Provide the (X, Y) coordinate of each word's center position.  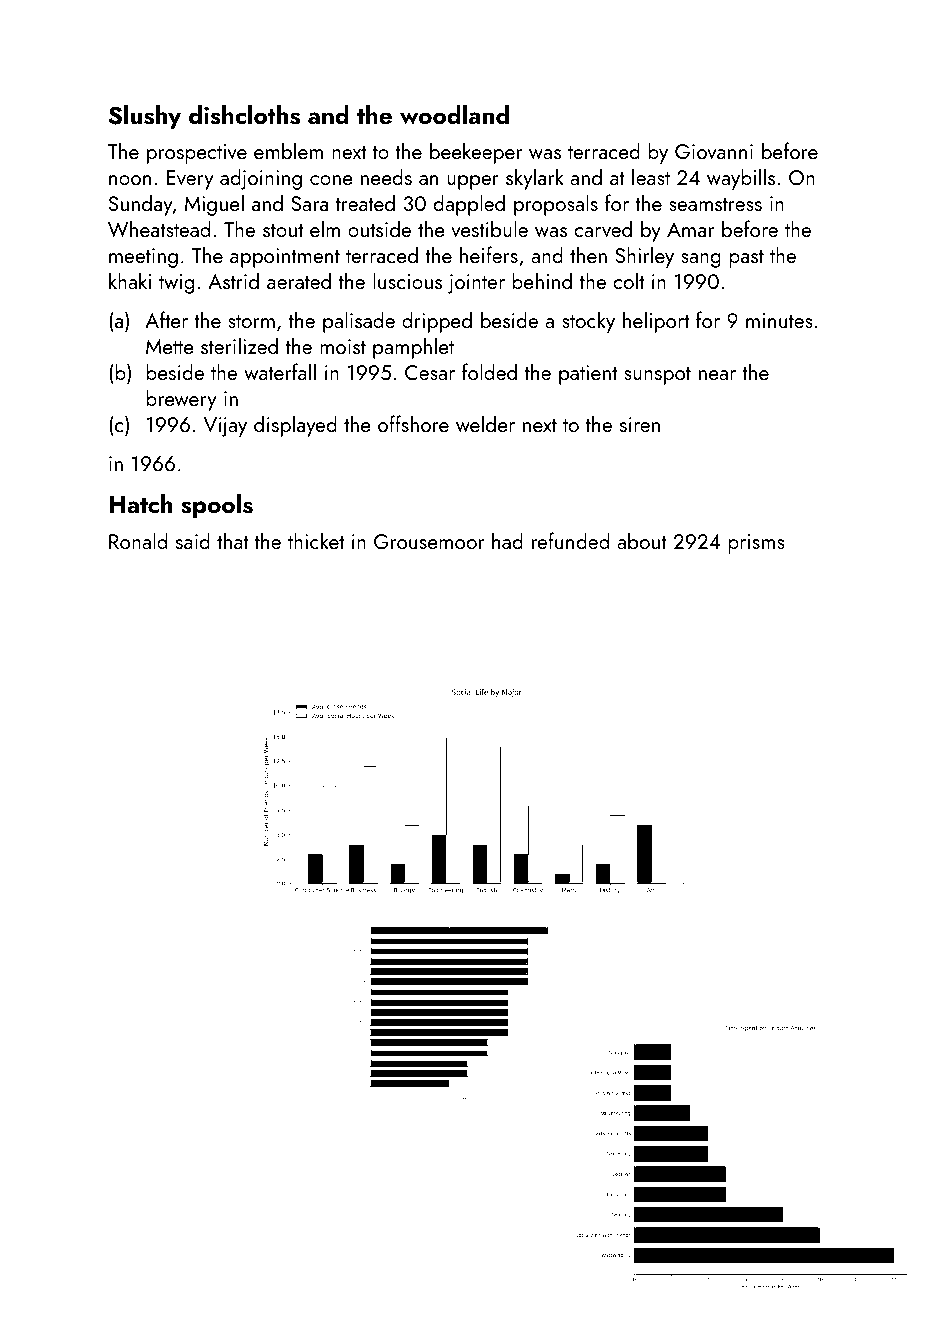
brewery (181, 400)
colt (628, 280)
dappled (469, 205)
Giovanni (714, 151)
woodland (454, 115)
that (233, 540)
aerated (299, 280)
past (746, 259)
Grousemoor (429, 541)
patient (588, 375)
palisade (359, 322)
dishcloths (244, 115)
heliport (656, 322)
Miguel (214, 205)
